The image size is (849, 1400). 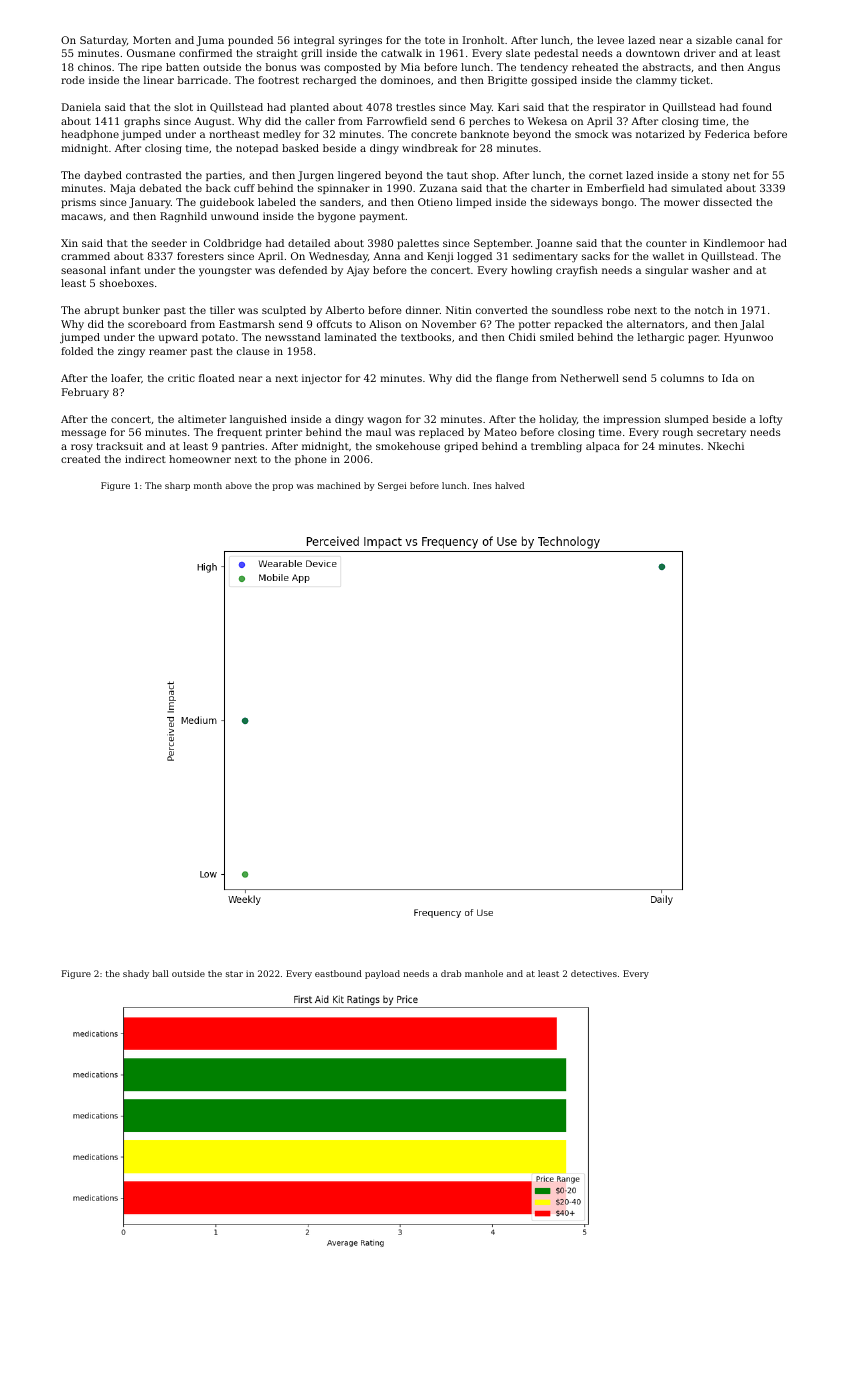 What do you see at coordinates (338, 973) in the document?
I see `eastbound` at bounding box center [338, 973].
